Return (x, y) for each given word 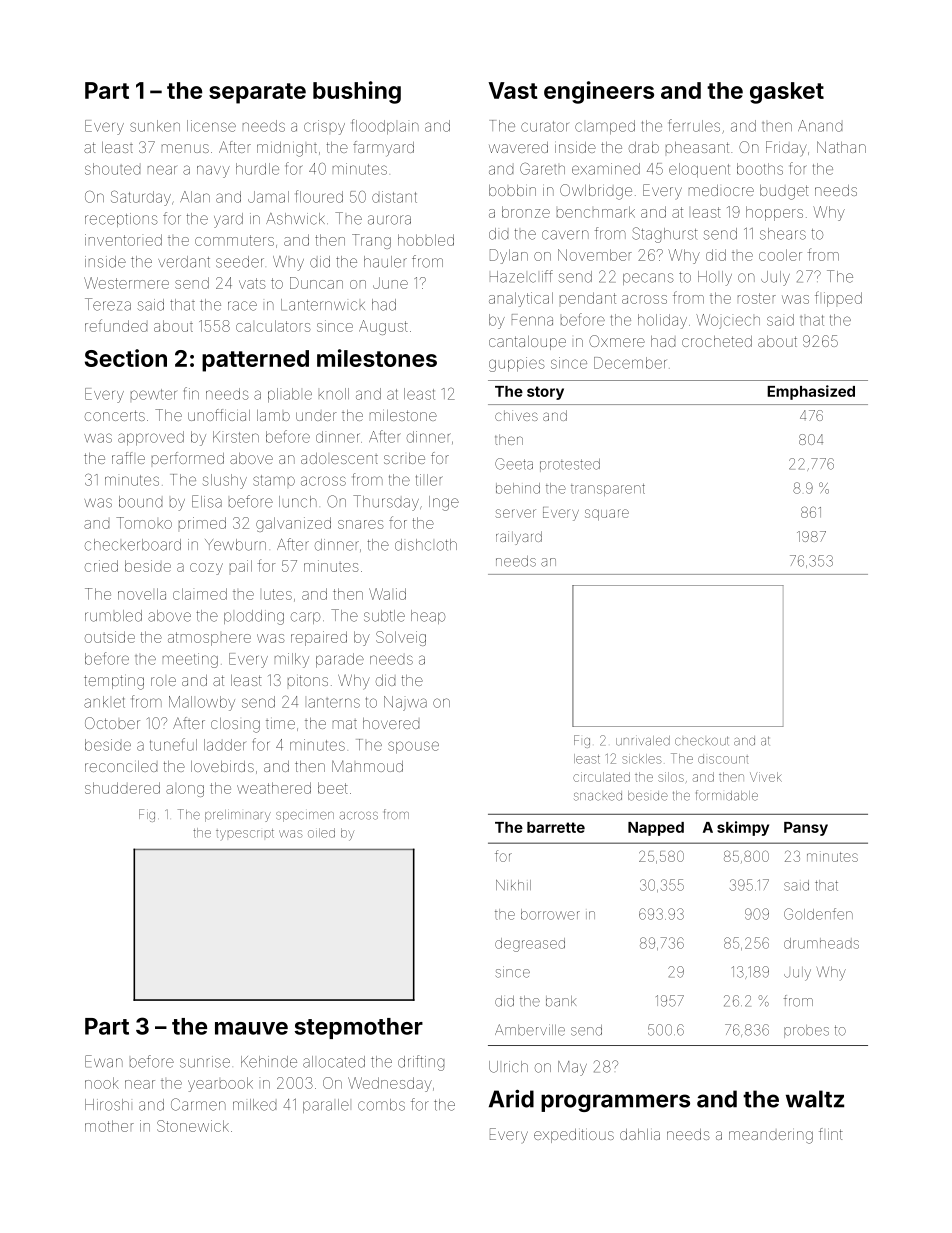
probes (806, 1031)
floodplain (385, 127)
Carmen (198, 1104)
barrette (556, 827)
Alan (195, 197)
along (185, 791)
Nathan (841, 147)
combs (381, 1105)
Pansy (806, 829)
